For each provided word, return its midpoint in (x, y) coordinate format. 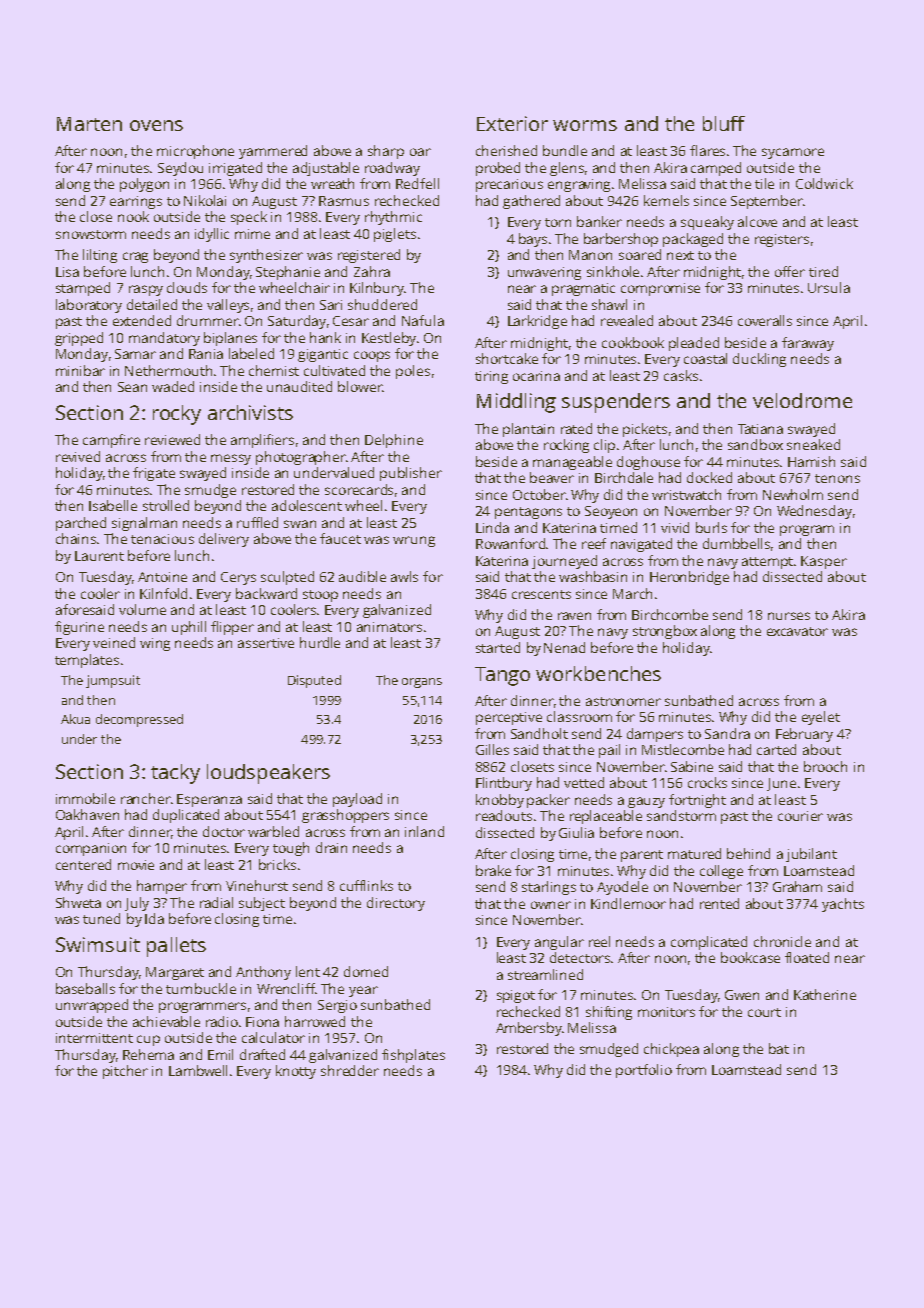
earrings (136, 202)
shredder (350, 1070)
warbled (273, 831)
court (764, 1012)
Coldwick (824, 183)
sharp (386, 152)
